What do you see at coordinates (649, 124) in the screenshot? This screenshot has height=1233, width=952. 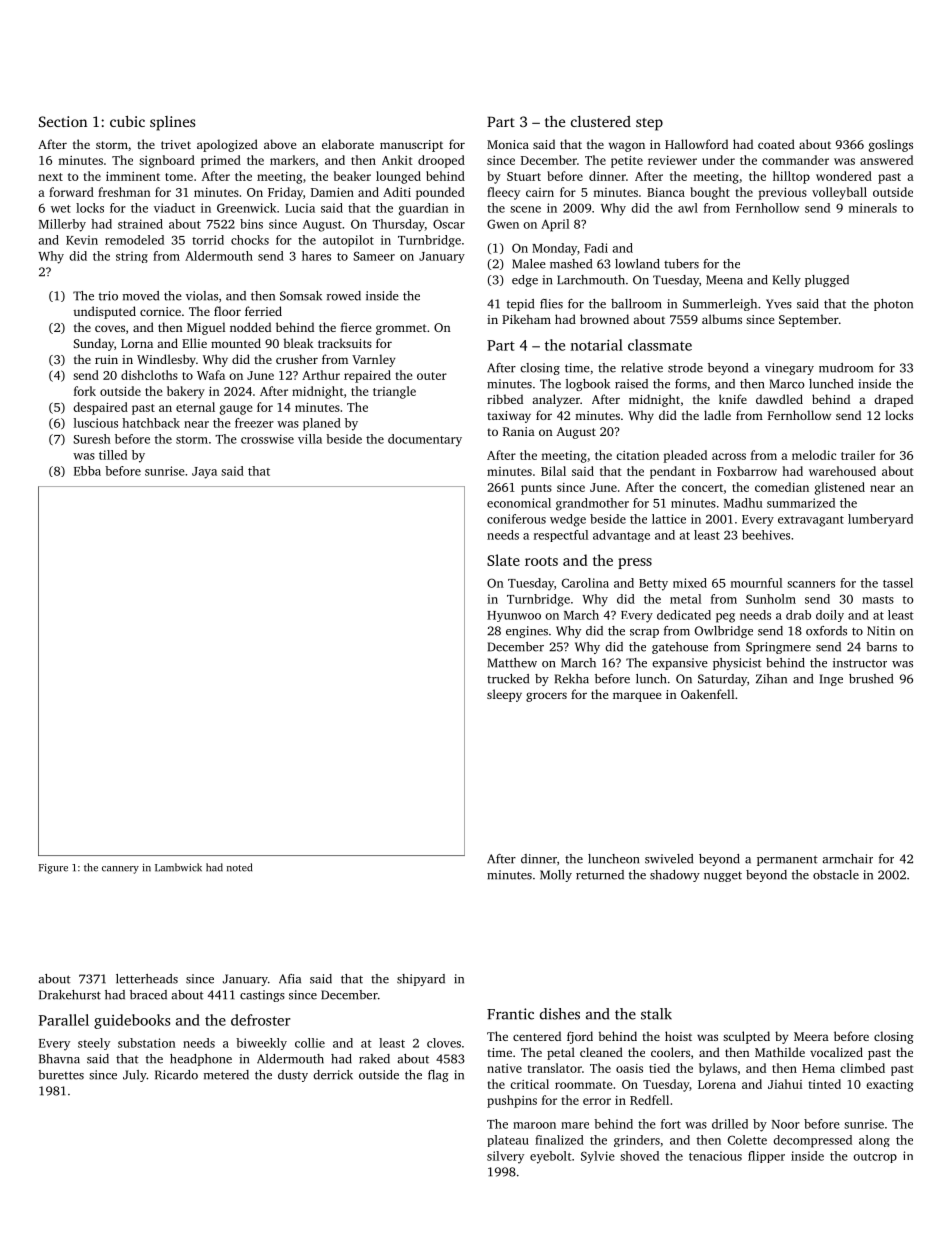 I see `step` at bounding box center [649, 124].
